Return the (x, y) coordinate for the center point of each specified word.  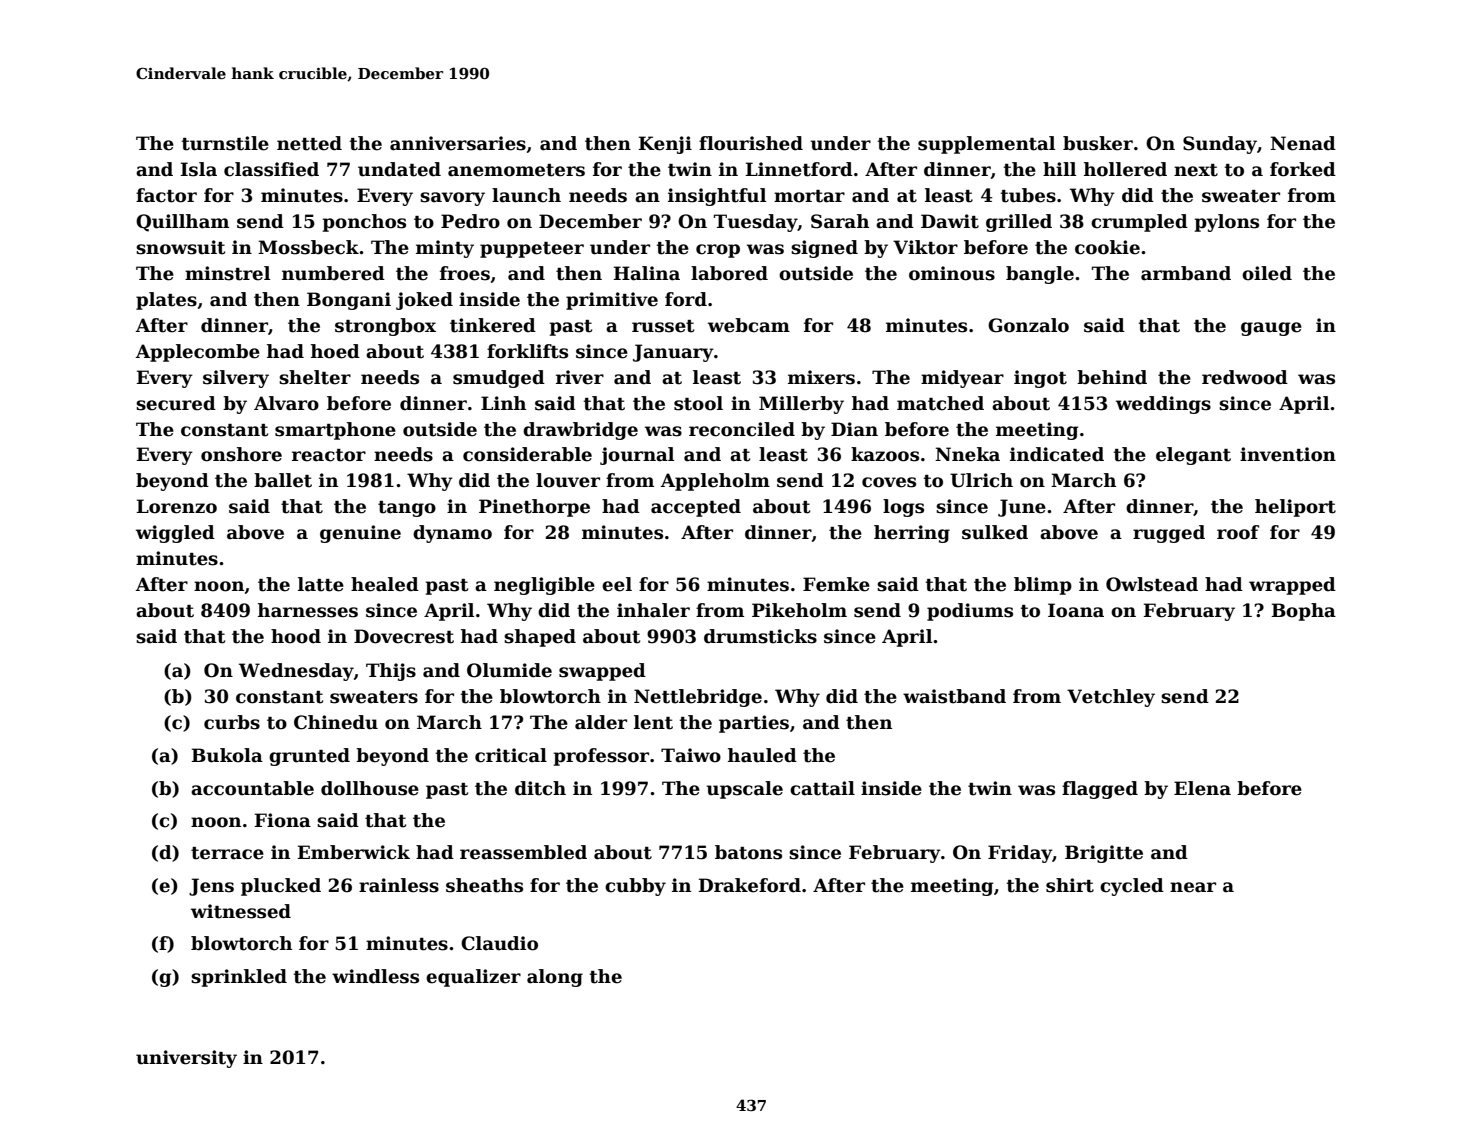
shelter (315, 377)
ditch (540, 788)
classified (271, 169)
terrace (227, 853)
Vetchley (1111, 698)
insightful (717, 197)
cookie (1107, 247)
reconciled (742, 429)
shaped (540, 638)
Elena (1202, 788)
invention (1288, 454)
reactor (329, 455)
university (186, 1059)
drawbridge (580, 431)
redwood (1245, 377)
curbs (232, 722)
